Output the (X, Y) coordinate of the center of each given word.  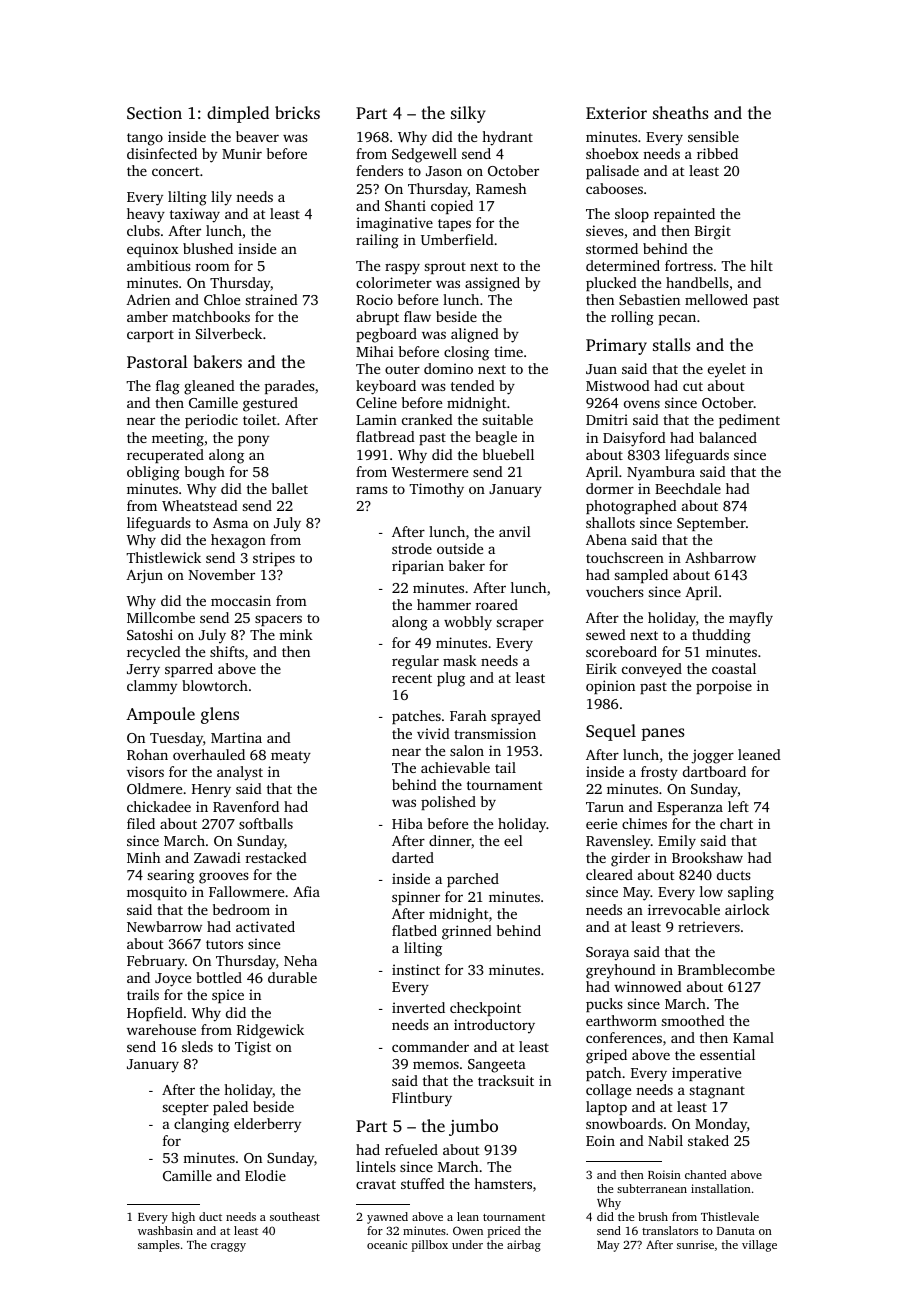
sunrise (695, 1244)
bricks (297, 112)
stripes (274, 559)
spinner (416, 898)
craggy (228, 1247)
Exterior (616, 113)
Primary (616, 347)
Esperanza (690, 808)
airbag (524, 1246)
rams (372, 490)
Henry (211, 790)
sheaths (680, 112)
